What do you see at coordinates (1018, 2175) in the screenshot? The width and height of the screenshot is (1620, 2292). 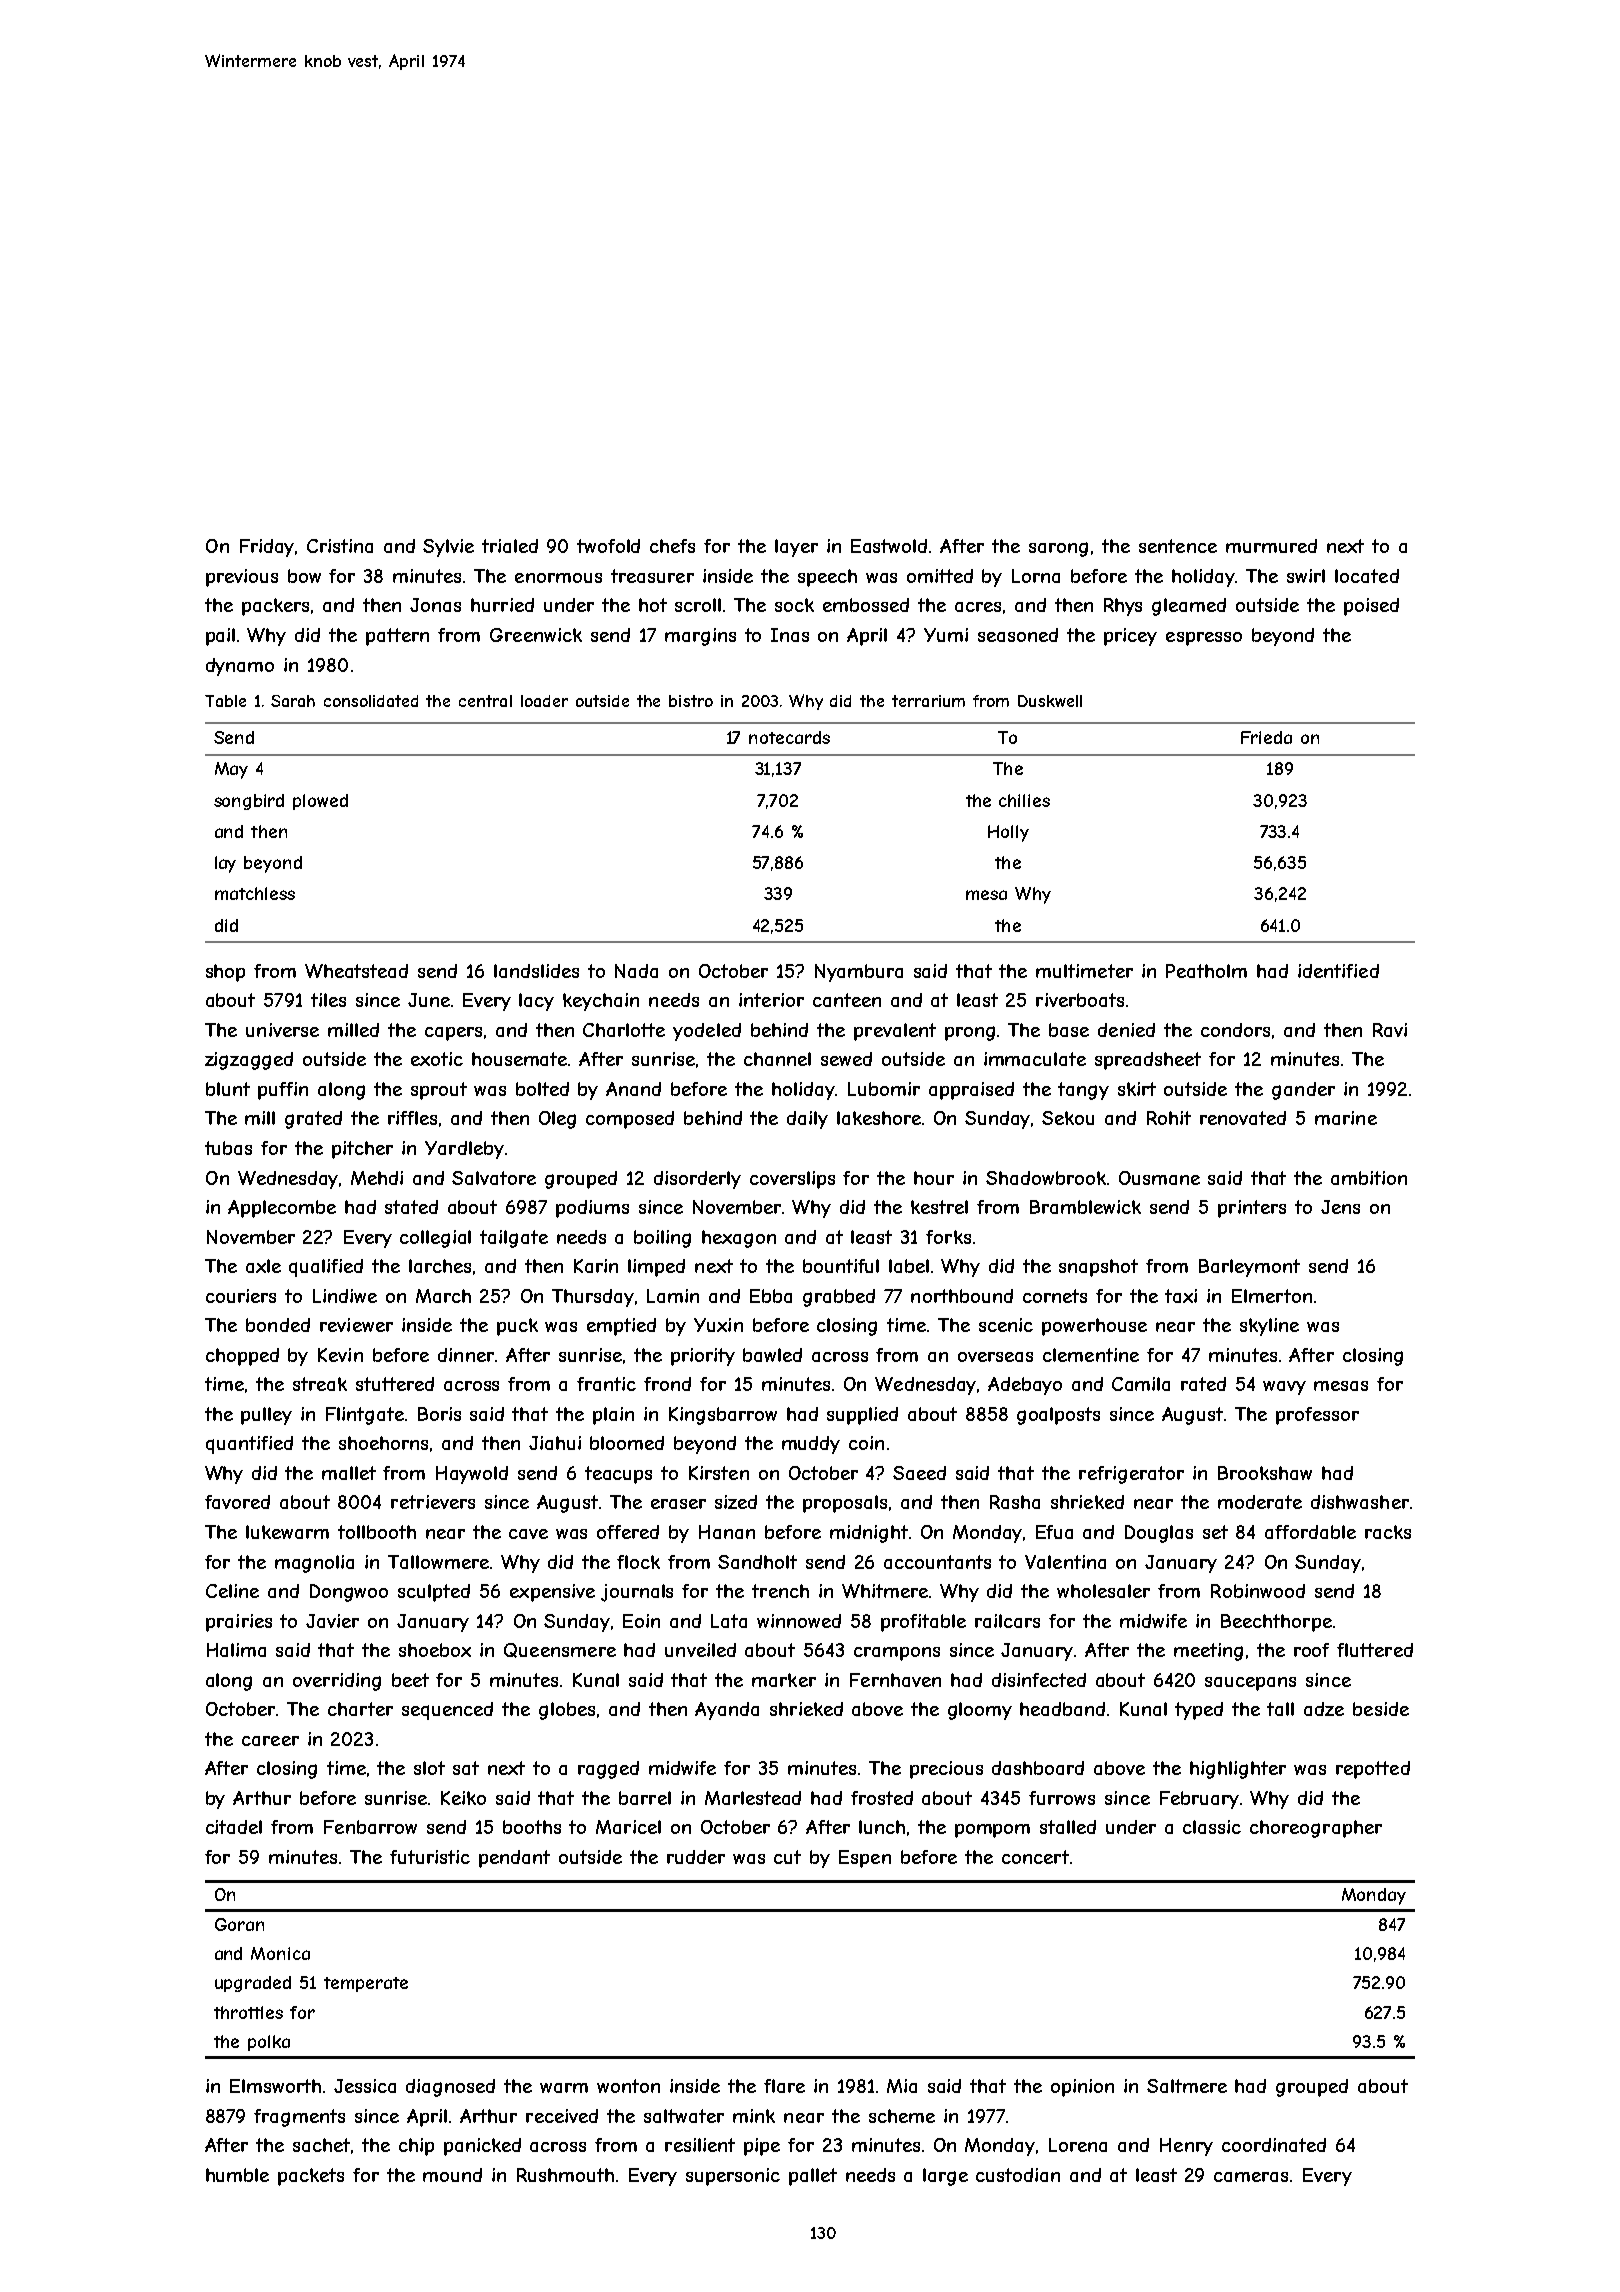 I see `custodian` at bounding box center [1018, 2175].
